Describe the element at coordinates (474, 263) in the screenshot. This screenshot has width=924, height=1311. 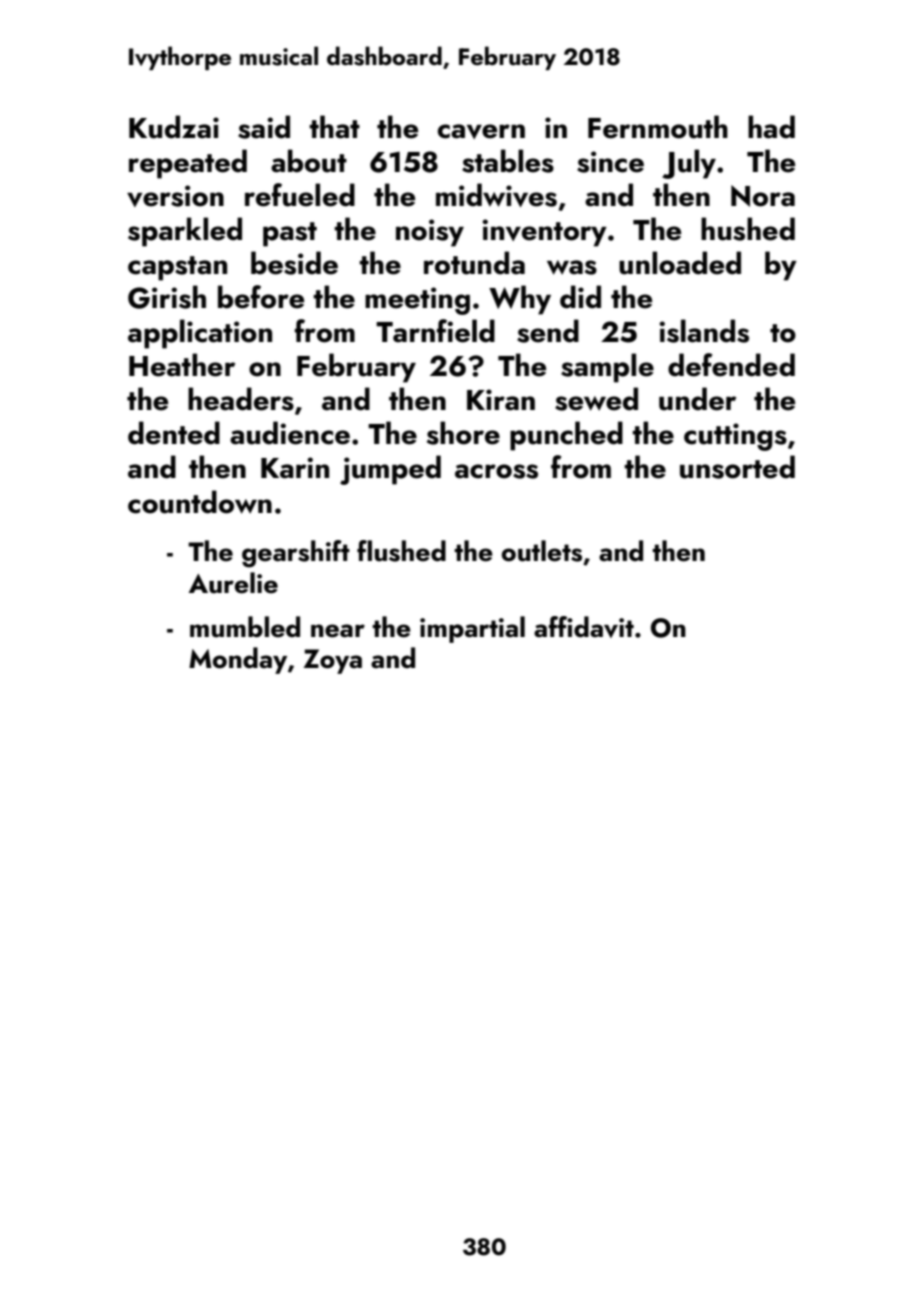
I see `rotunda` at that location.
